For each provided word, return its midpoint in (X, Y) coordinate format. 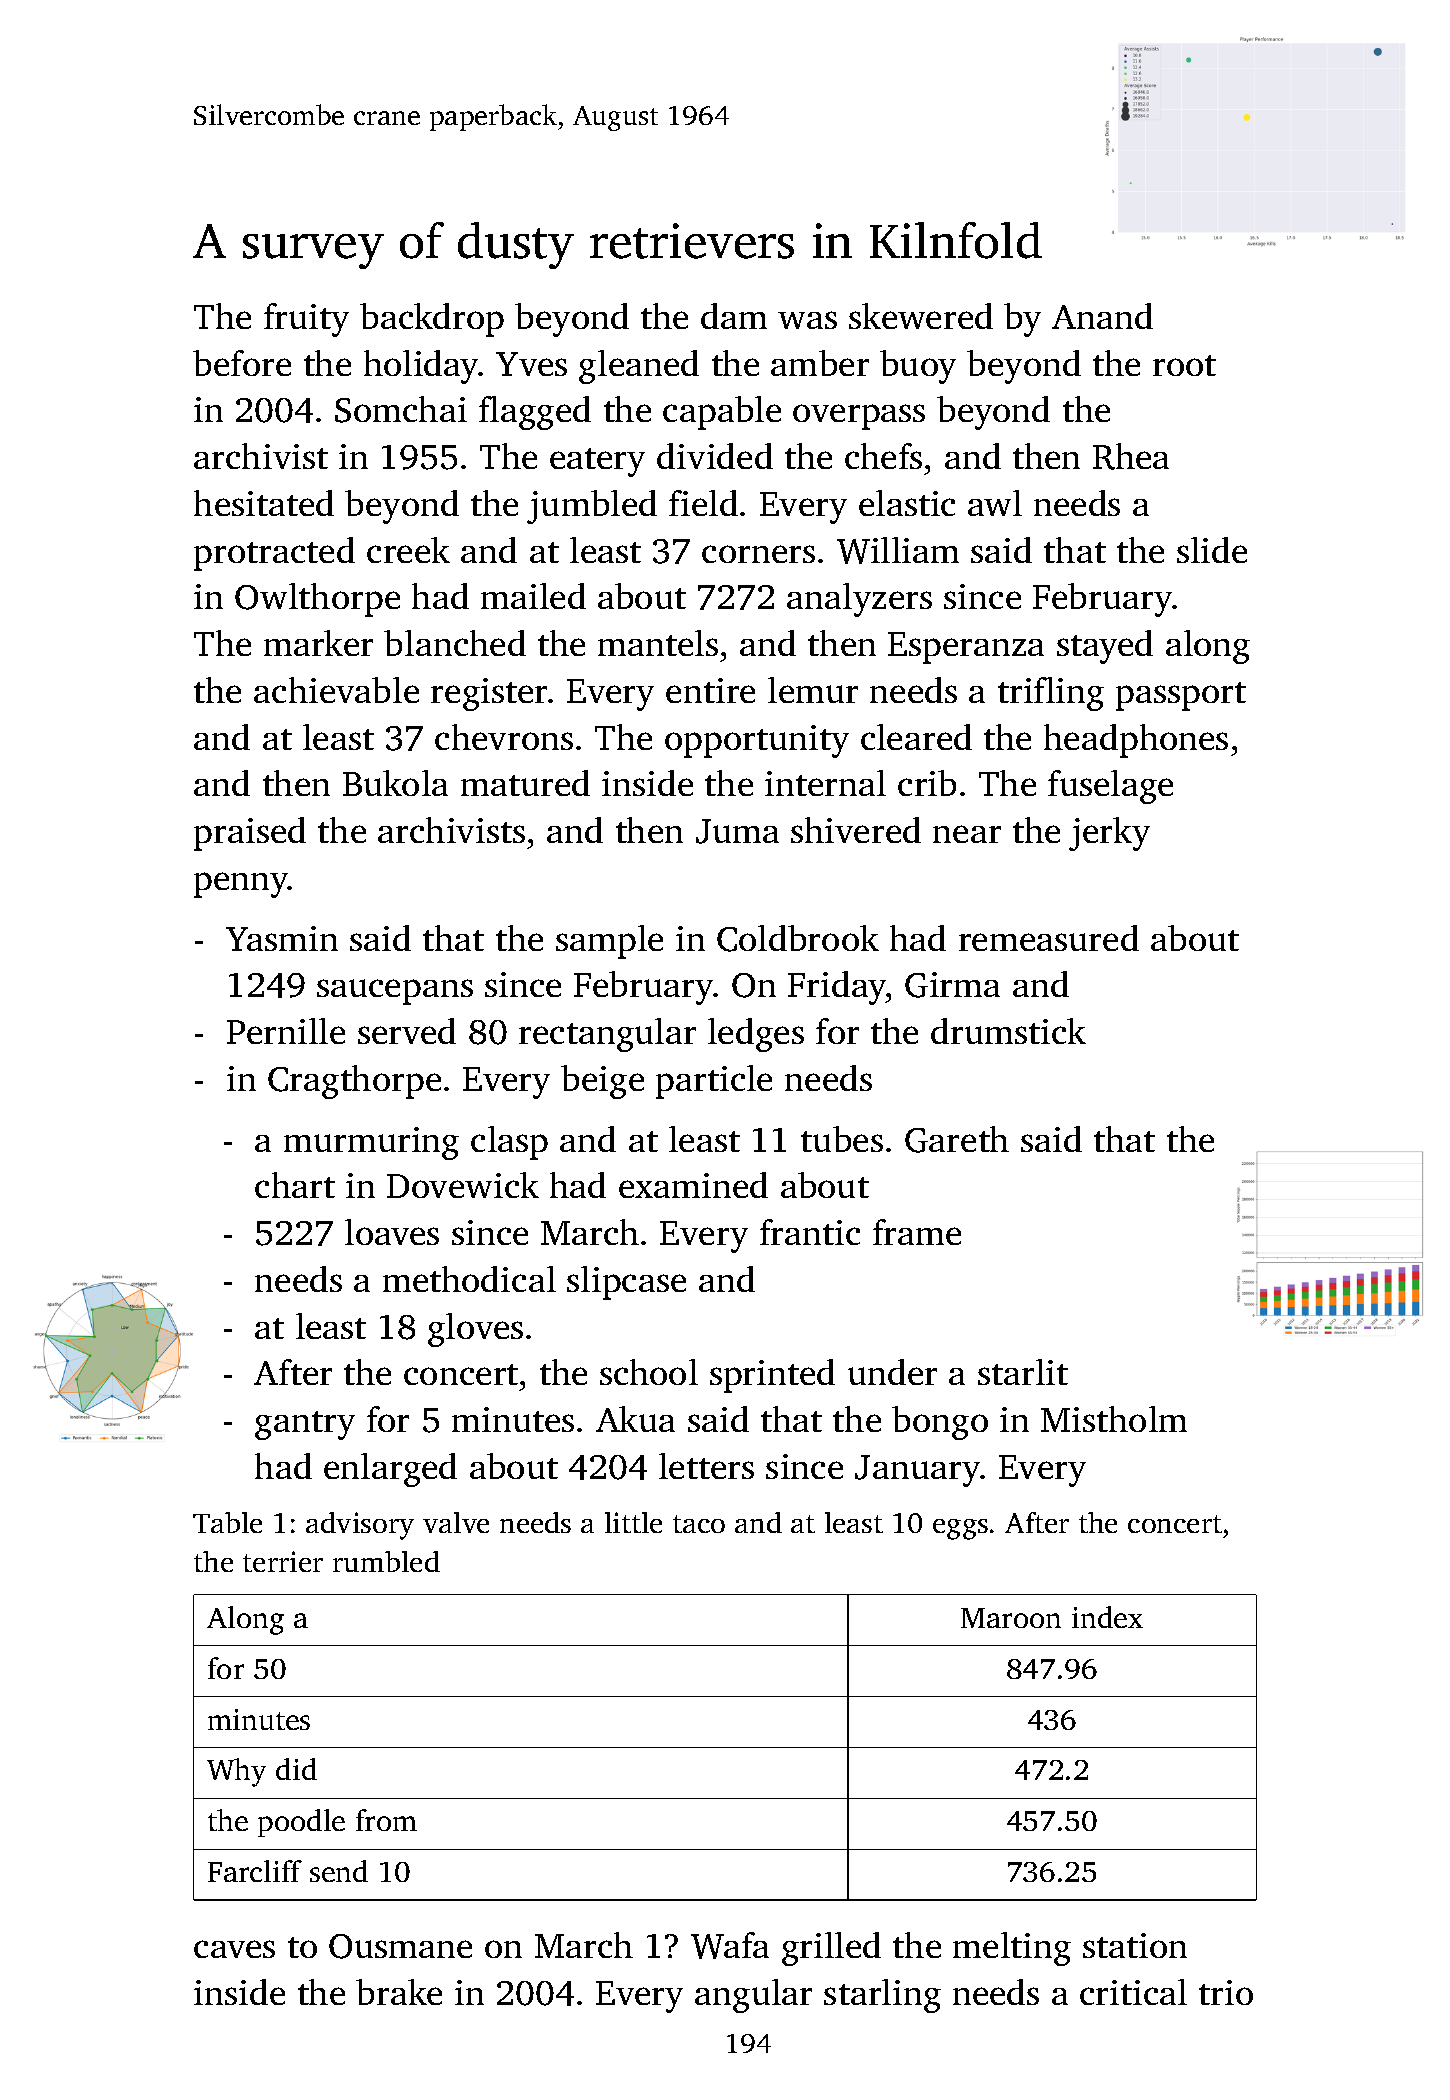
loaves (392, 1232)
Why (236, 1772)
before (242, 363)
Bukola (395, 783)
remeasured (1049, 938)
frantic (810, 1232)
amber (820, 363)
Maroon (1011, 1618)
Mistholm (1114, 1419)
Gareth (957, 1139)
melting (1012, 1949)
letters (706, 1466)
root (1184, 365)
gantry (305, 1425)
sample (609, 942)
